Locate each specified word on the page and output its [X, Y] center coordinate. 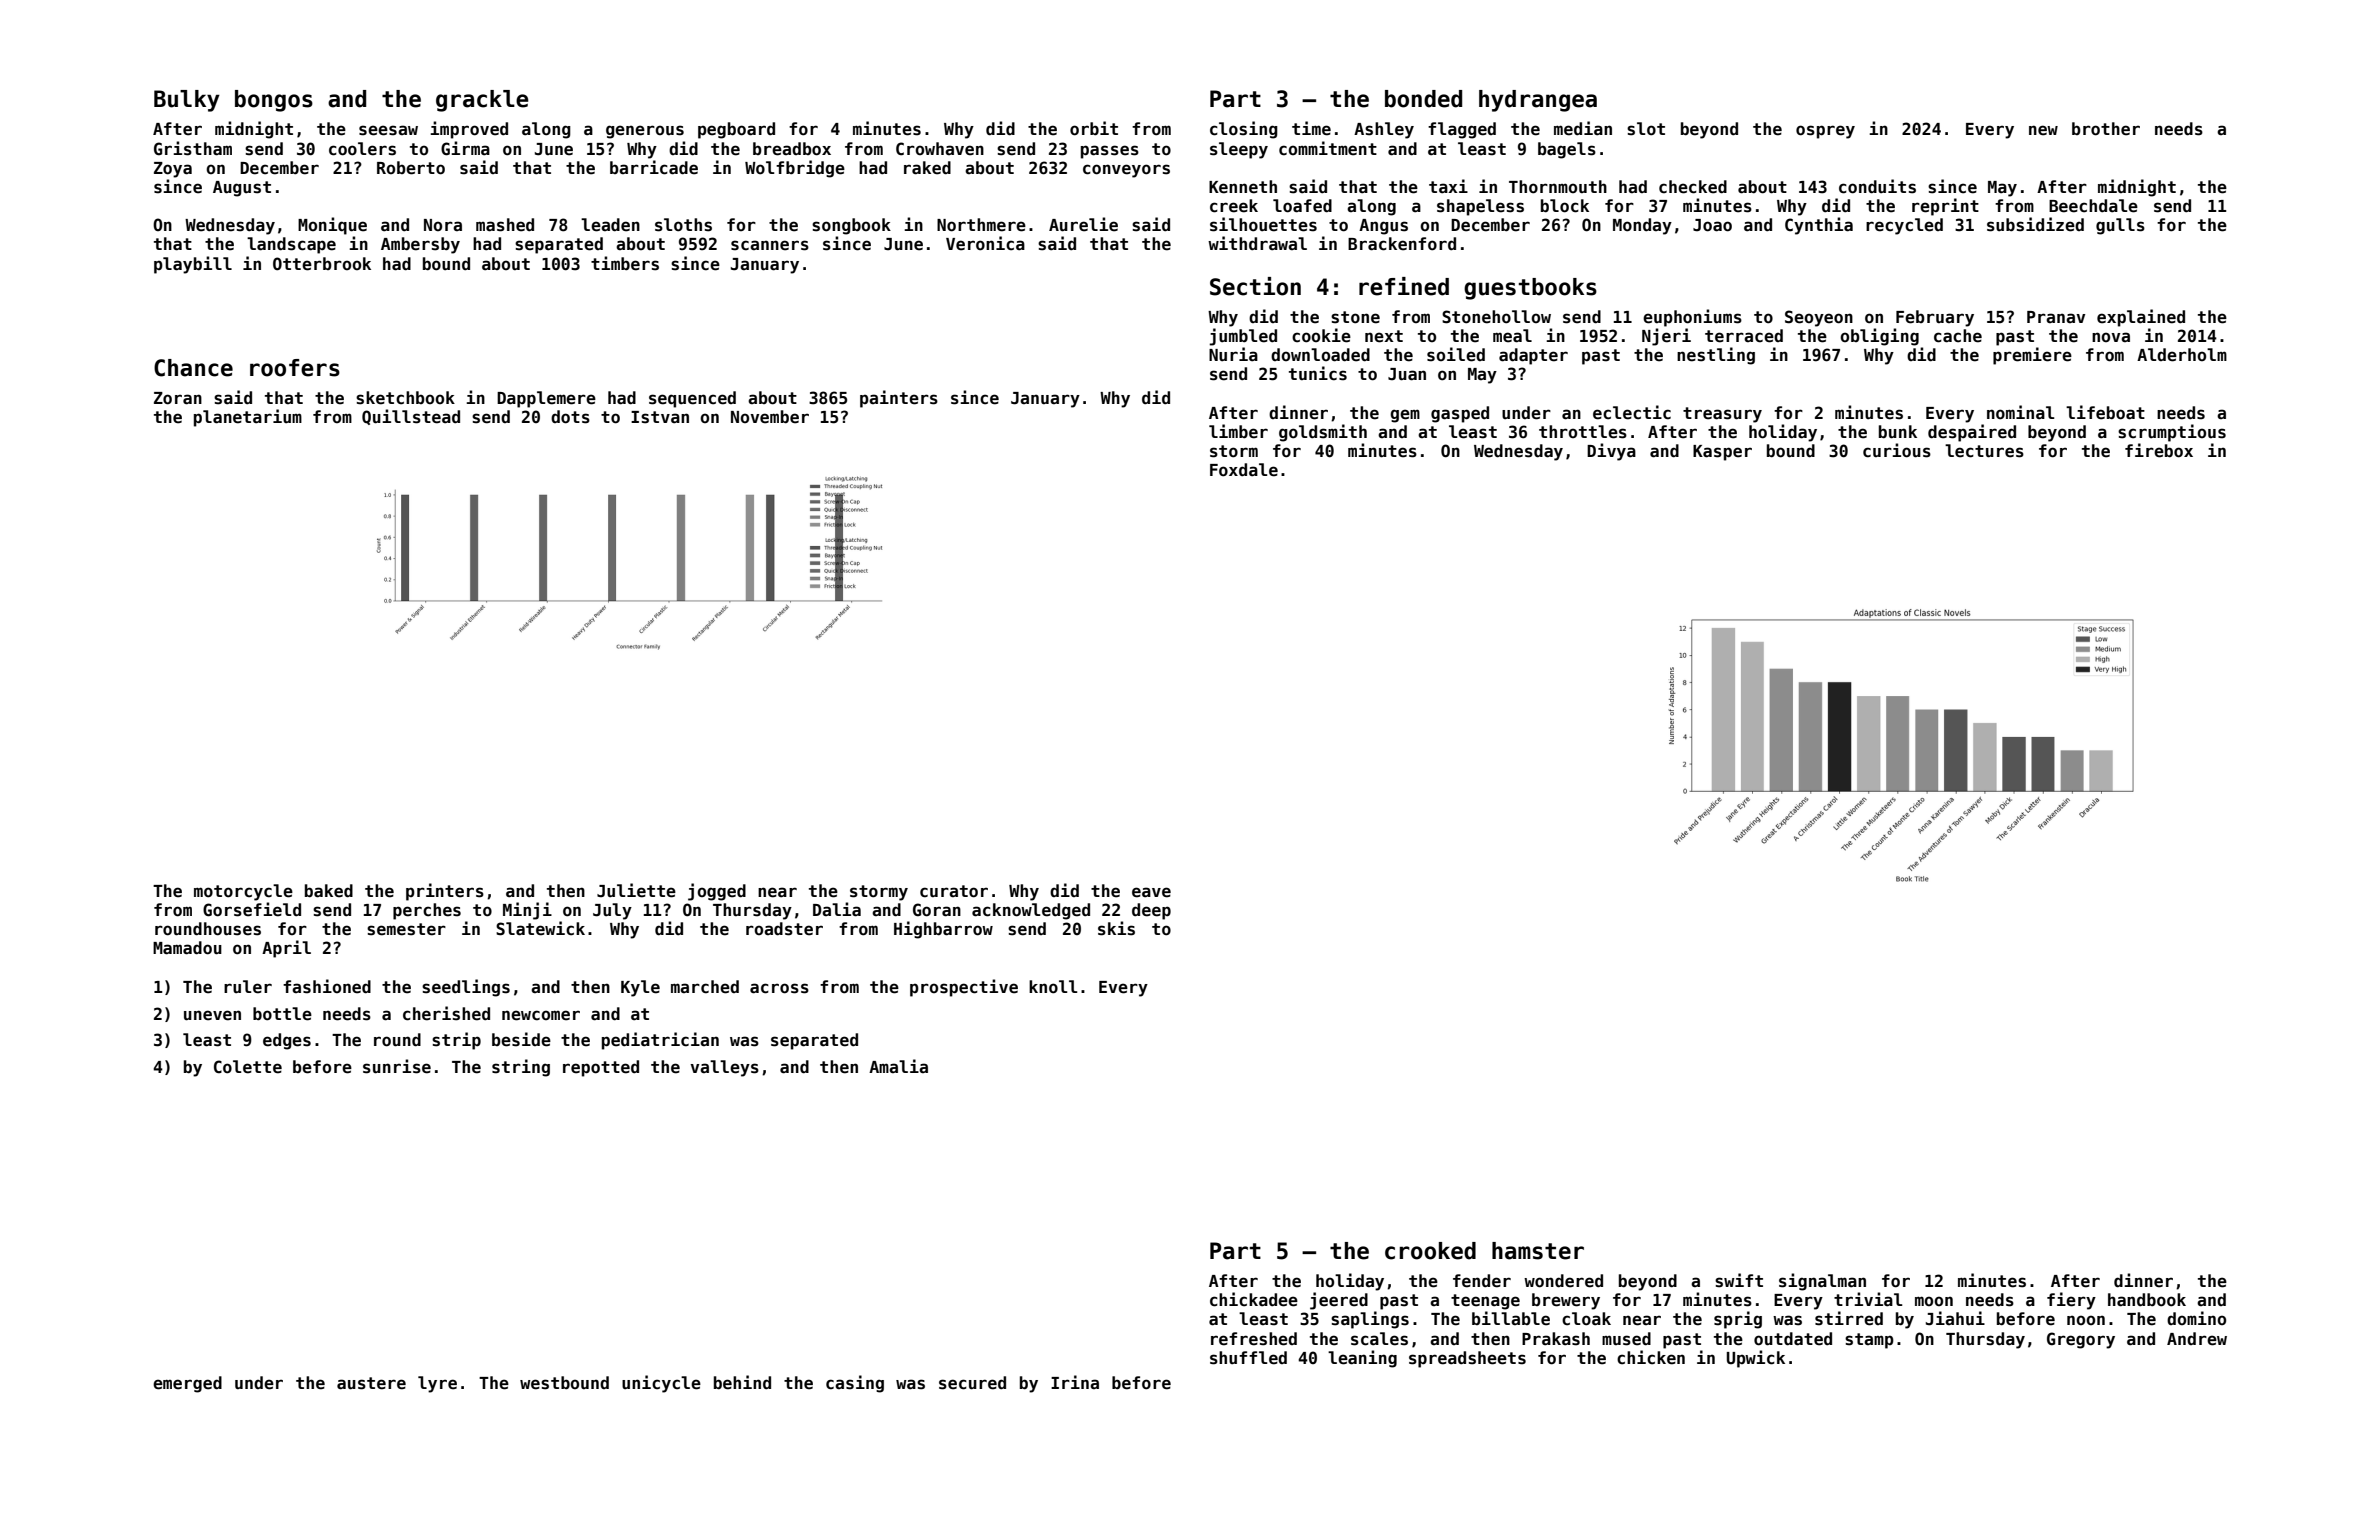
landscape [291, 245]
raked [927, 168]
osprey [1825, 132]
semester [406, 929]
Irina [1075, 1382]
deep [1151, 911]
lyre [437, 1384]
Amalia [898, 1066]
